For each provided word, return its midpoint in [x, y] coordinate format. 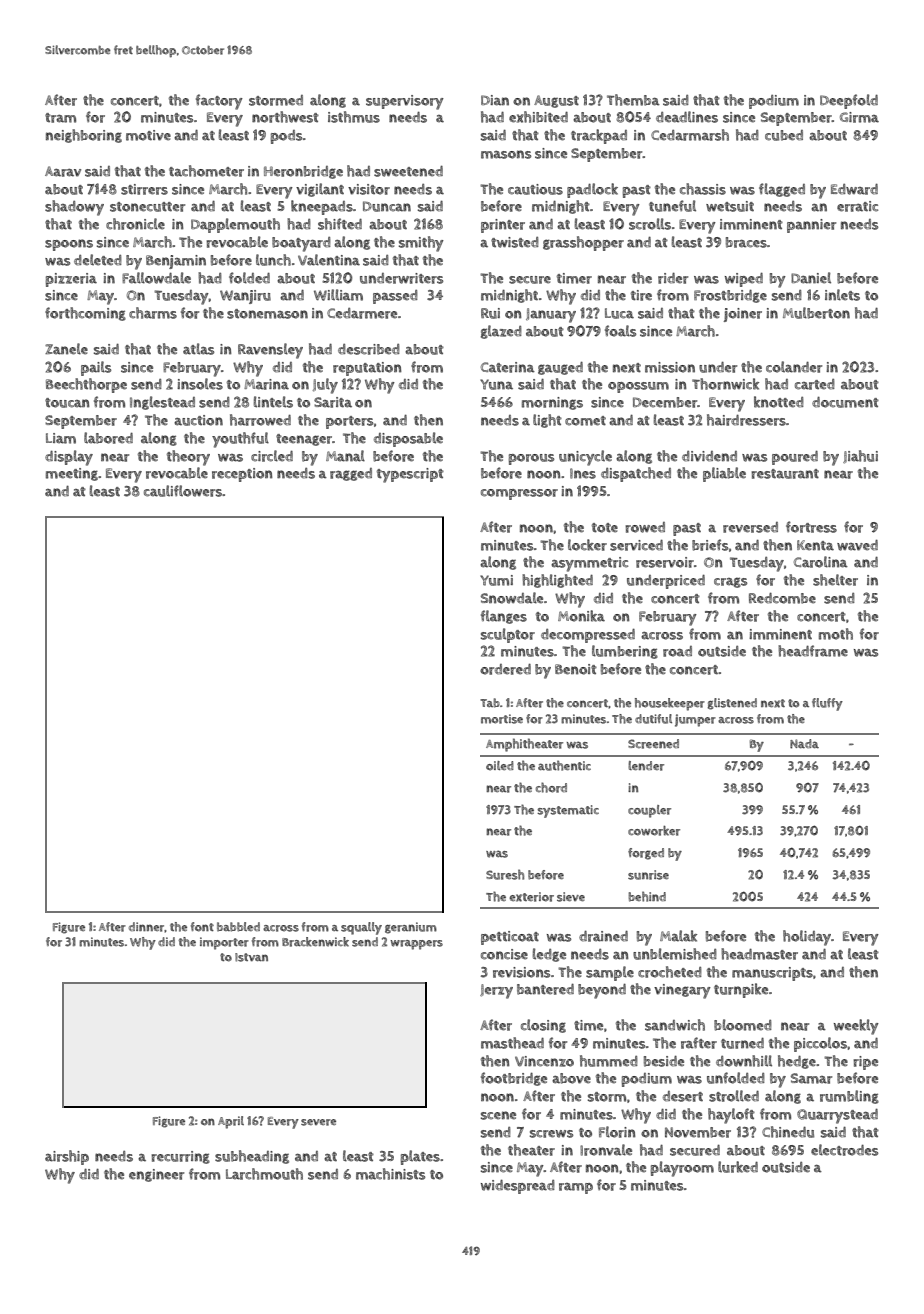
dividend [709, 456]
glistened [732, 704]
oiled [500, 766]
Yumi [496, 580]
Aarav [63, 171]
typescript [410, 475]
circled [272, 456]
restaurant [785, 474]
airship [67, 1157]
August [556, 101]
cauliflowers [183, 491]
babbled [238, 927]
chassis [703, 189]
